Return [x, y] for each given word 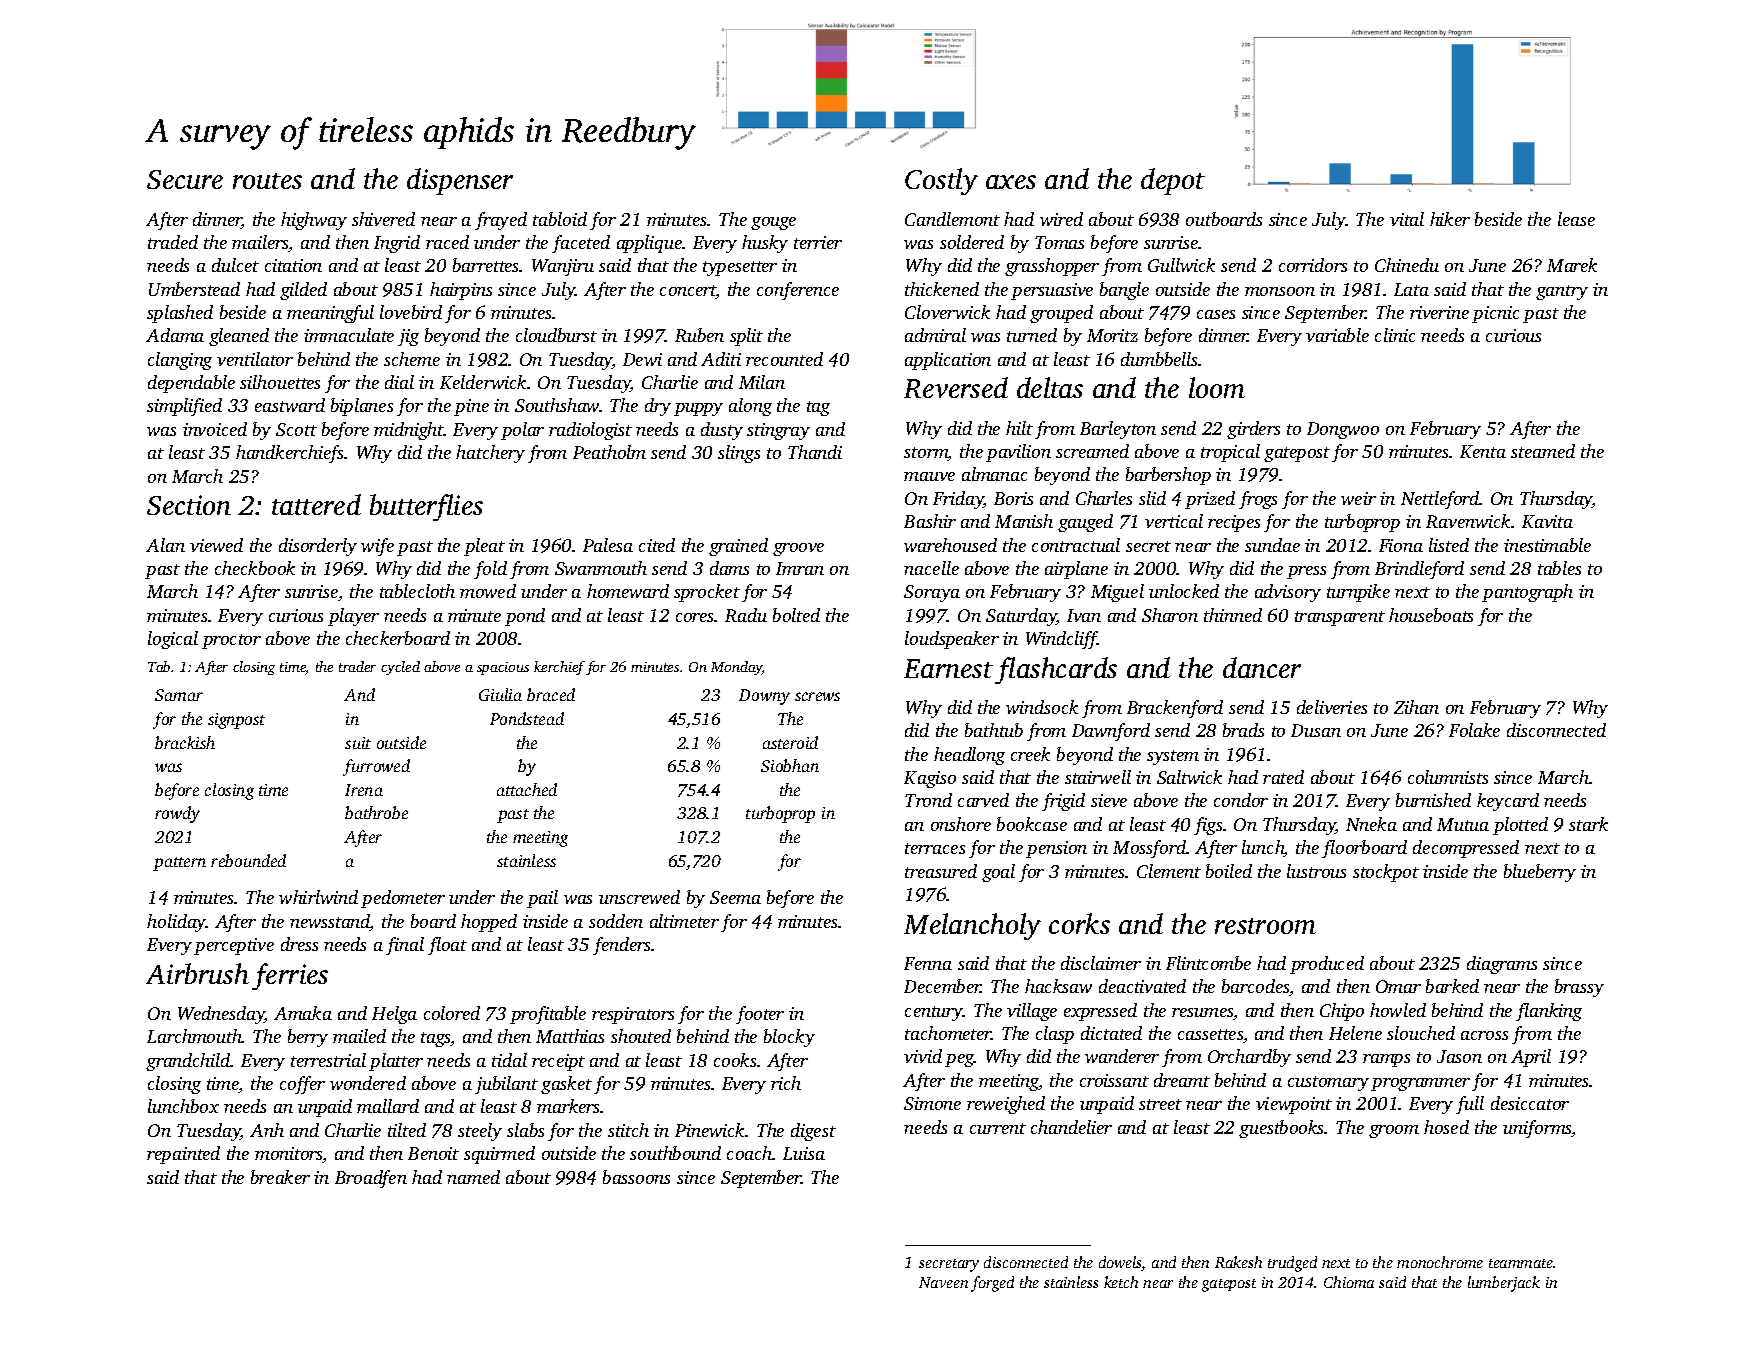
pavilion [1018, 453]
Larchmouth [194, 1036]
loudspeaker [952, 640]
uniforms [1537, 1129]
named [473, 1177]
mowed [488, 591]
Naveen [943, 1282]
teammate [1521, 1263]
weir [1358, 498]
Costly [941, 181]
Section [189, 505]
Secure [185, 179]
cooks [735, 1060]
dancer [1262, 667]
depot [1173, 181]
